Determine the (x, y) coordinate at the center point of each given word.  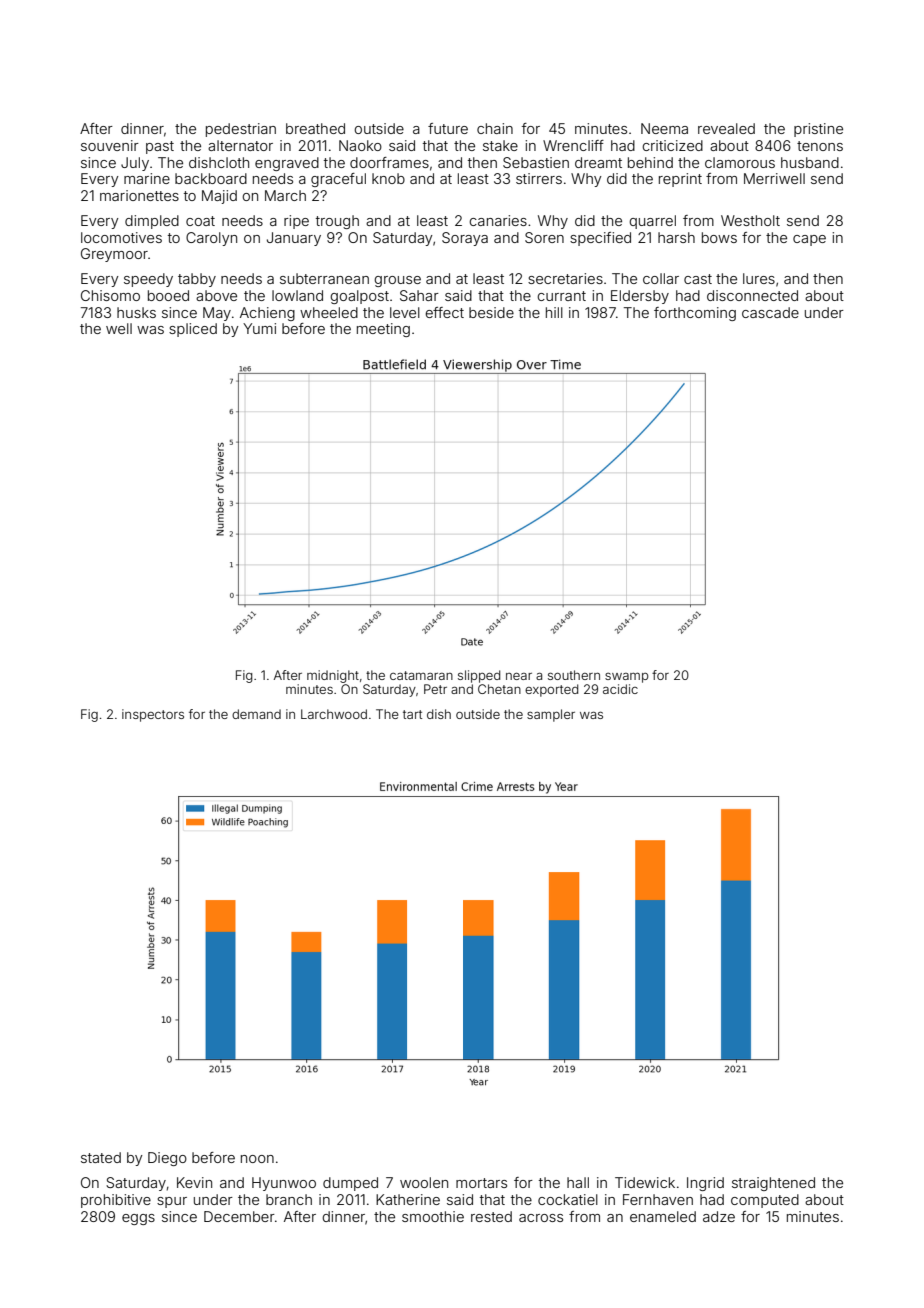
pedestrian (241, 130)
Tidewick (645, 1182)
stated (101, 1157)
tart (412, 714)
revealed (726, 128)
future (448, 128)
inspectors (153, 715)
